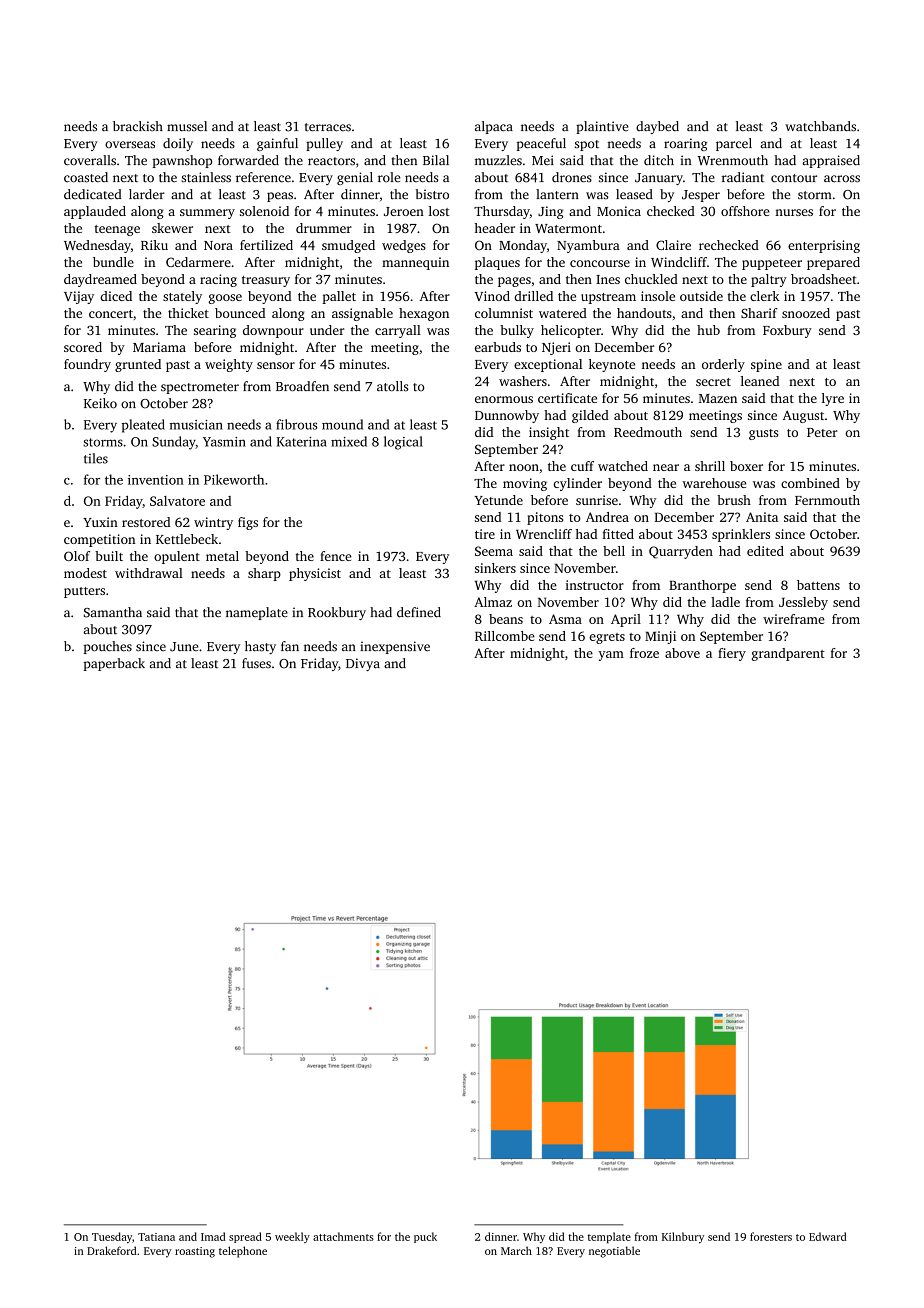 The image size is (924, 1308). I want to click on Drakeford, so click(112, 1250).
